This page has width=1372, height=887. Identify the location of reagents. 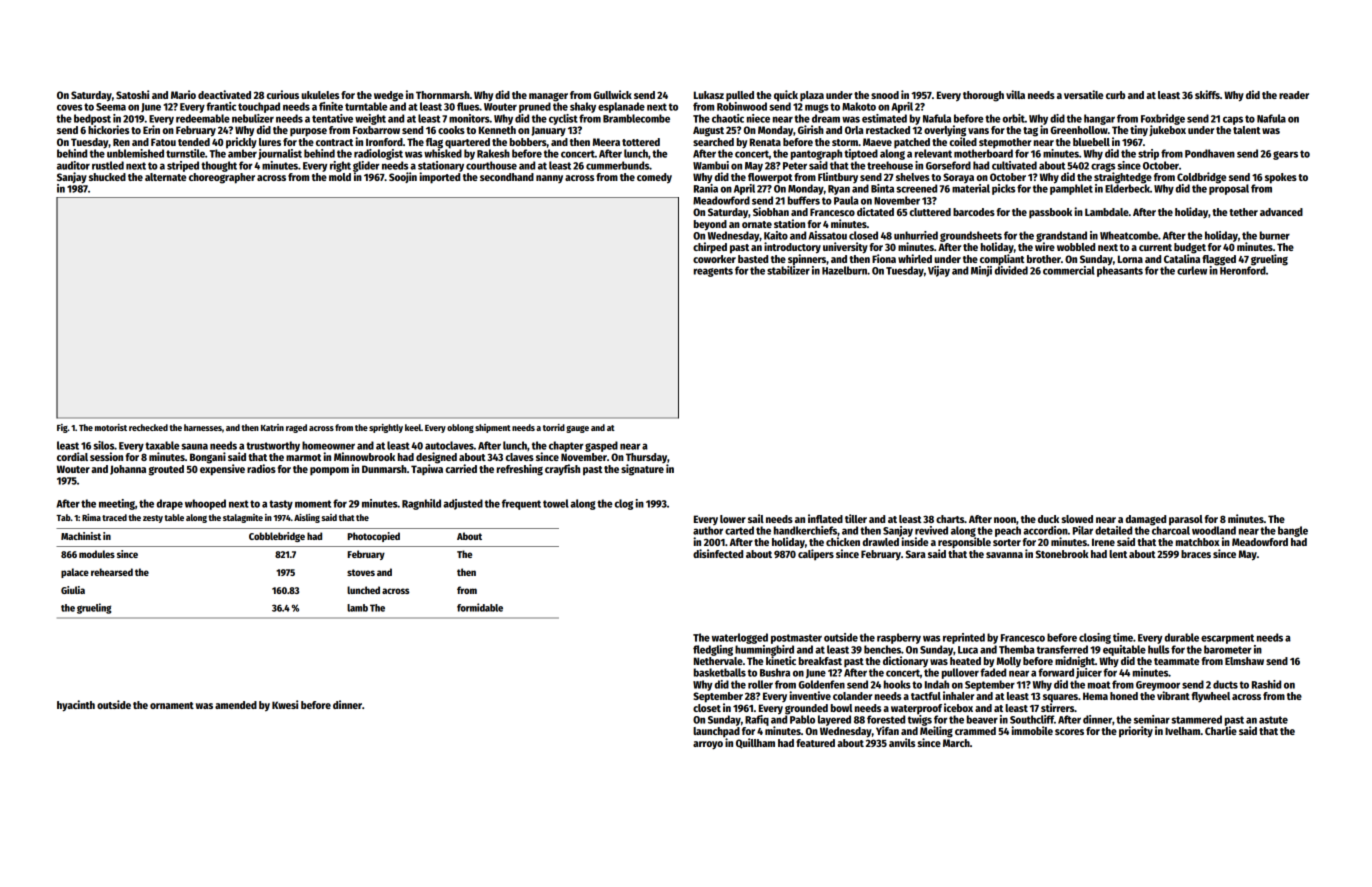
(713, 272).
